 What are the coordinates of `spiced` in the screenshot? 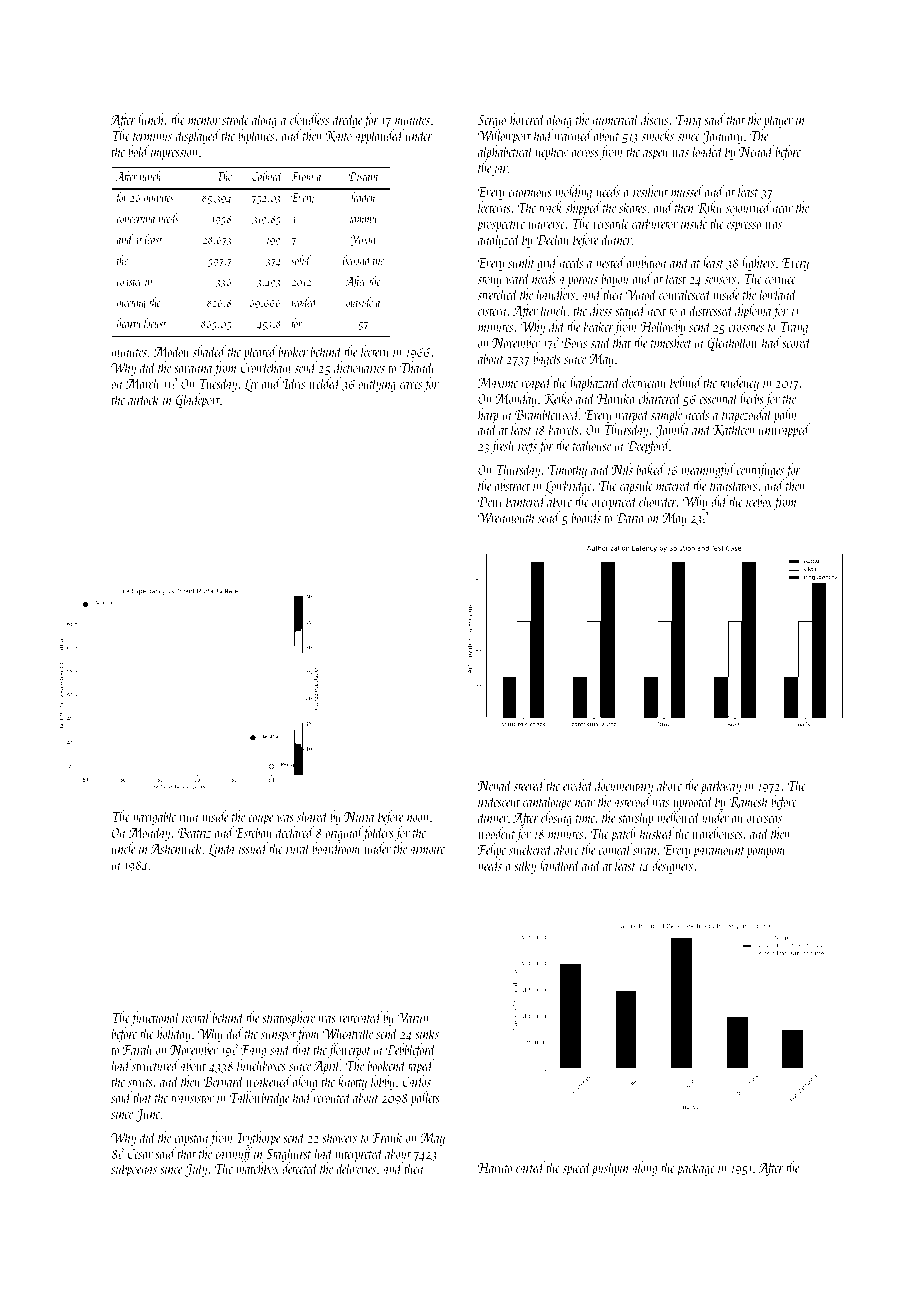 It's located at (577, 1168).
